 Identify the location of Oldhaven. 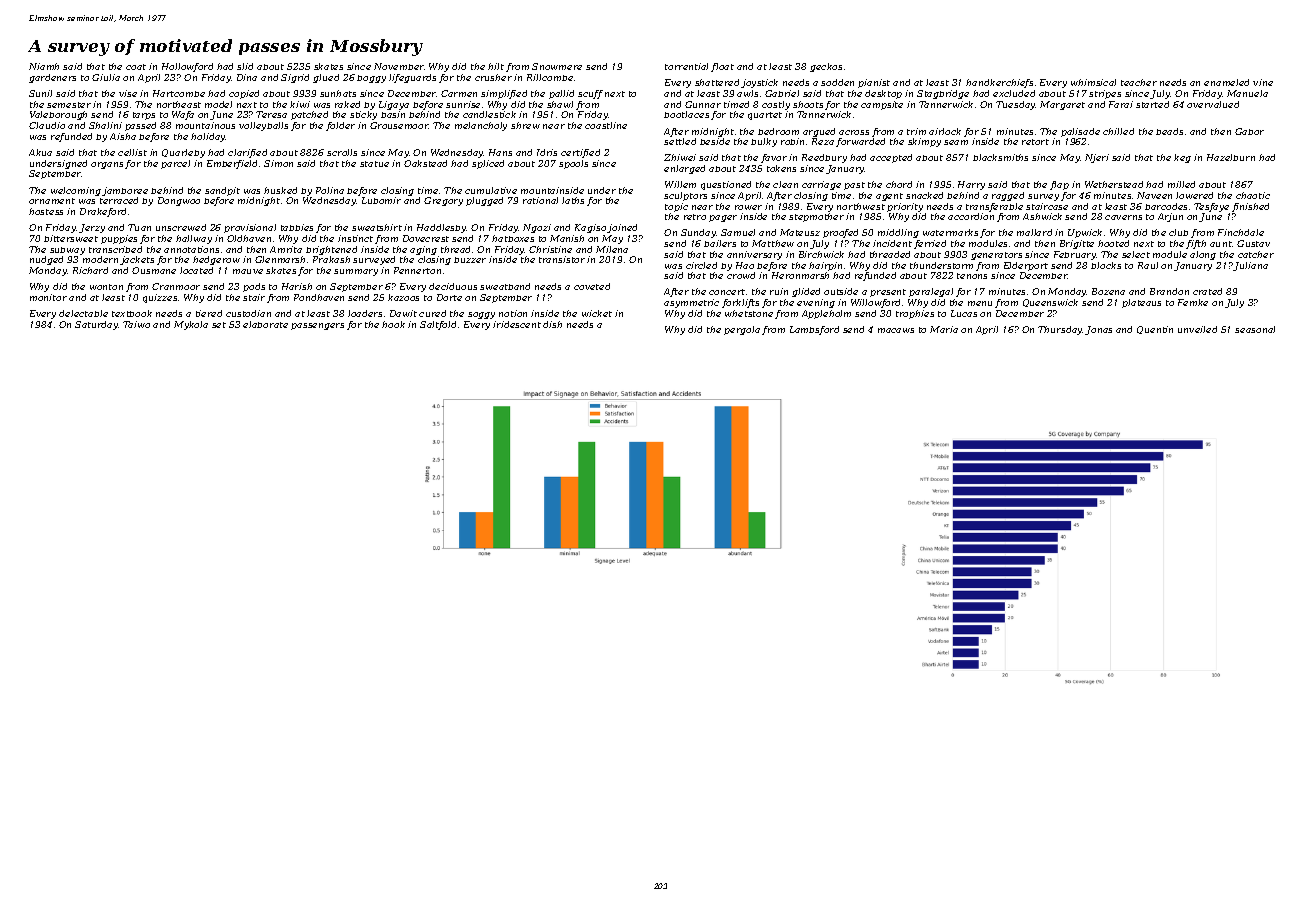
(249, 238).
